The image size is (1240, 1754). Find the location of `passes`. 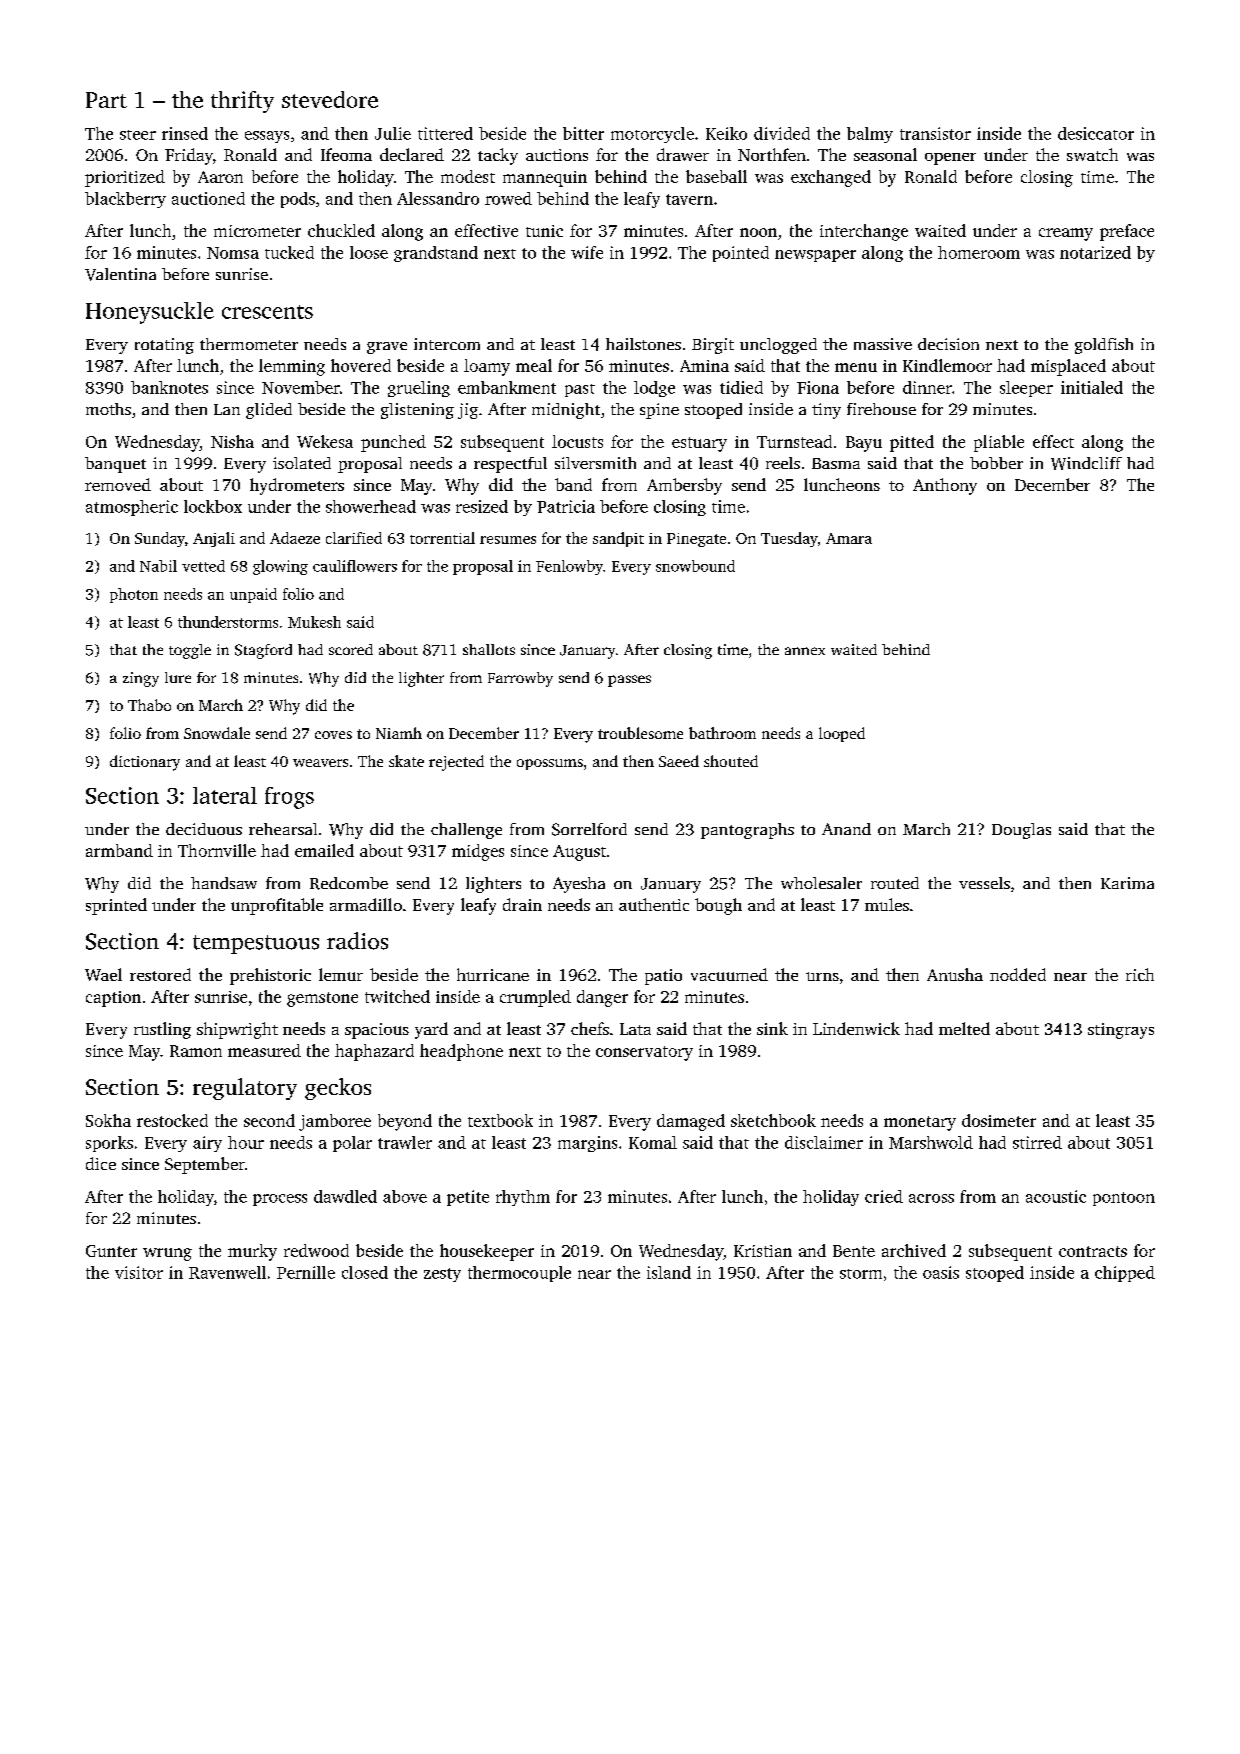

passes is located at coordinates (629, 681).
